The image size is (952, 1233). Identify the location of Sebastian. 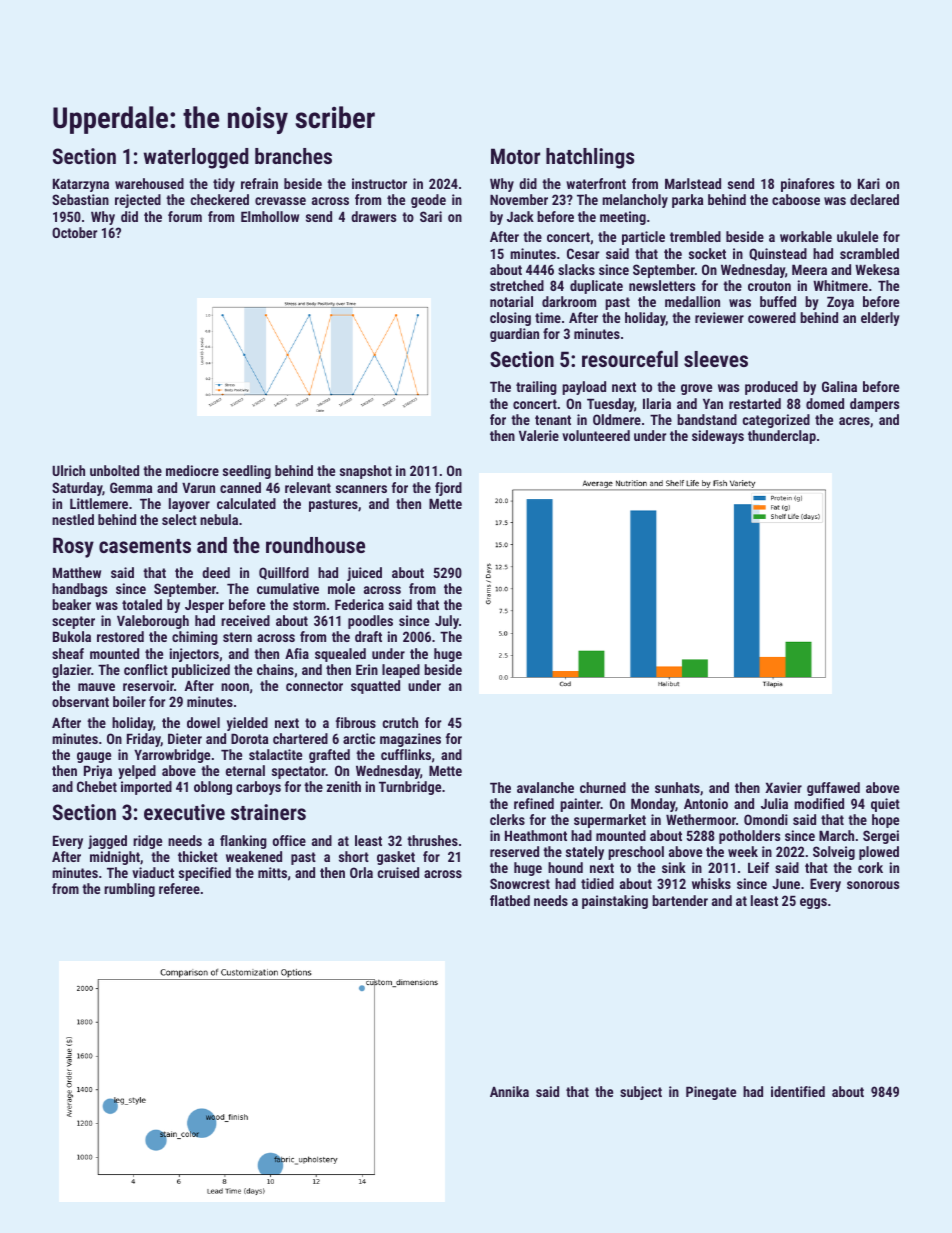
(80, 199).
